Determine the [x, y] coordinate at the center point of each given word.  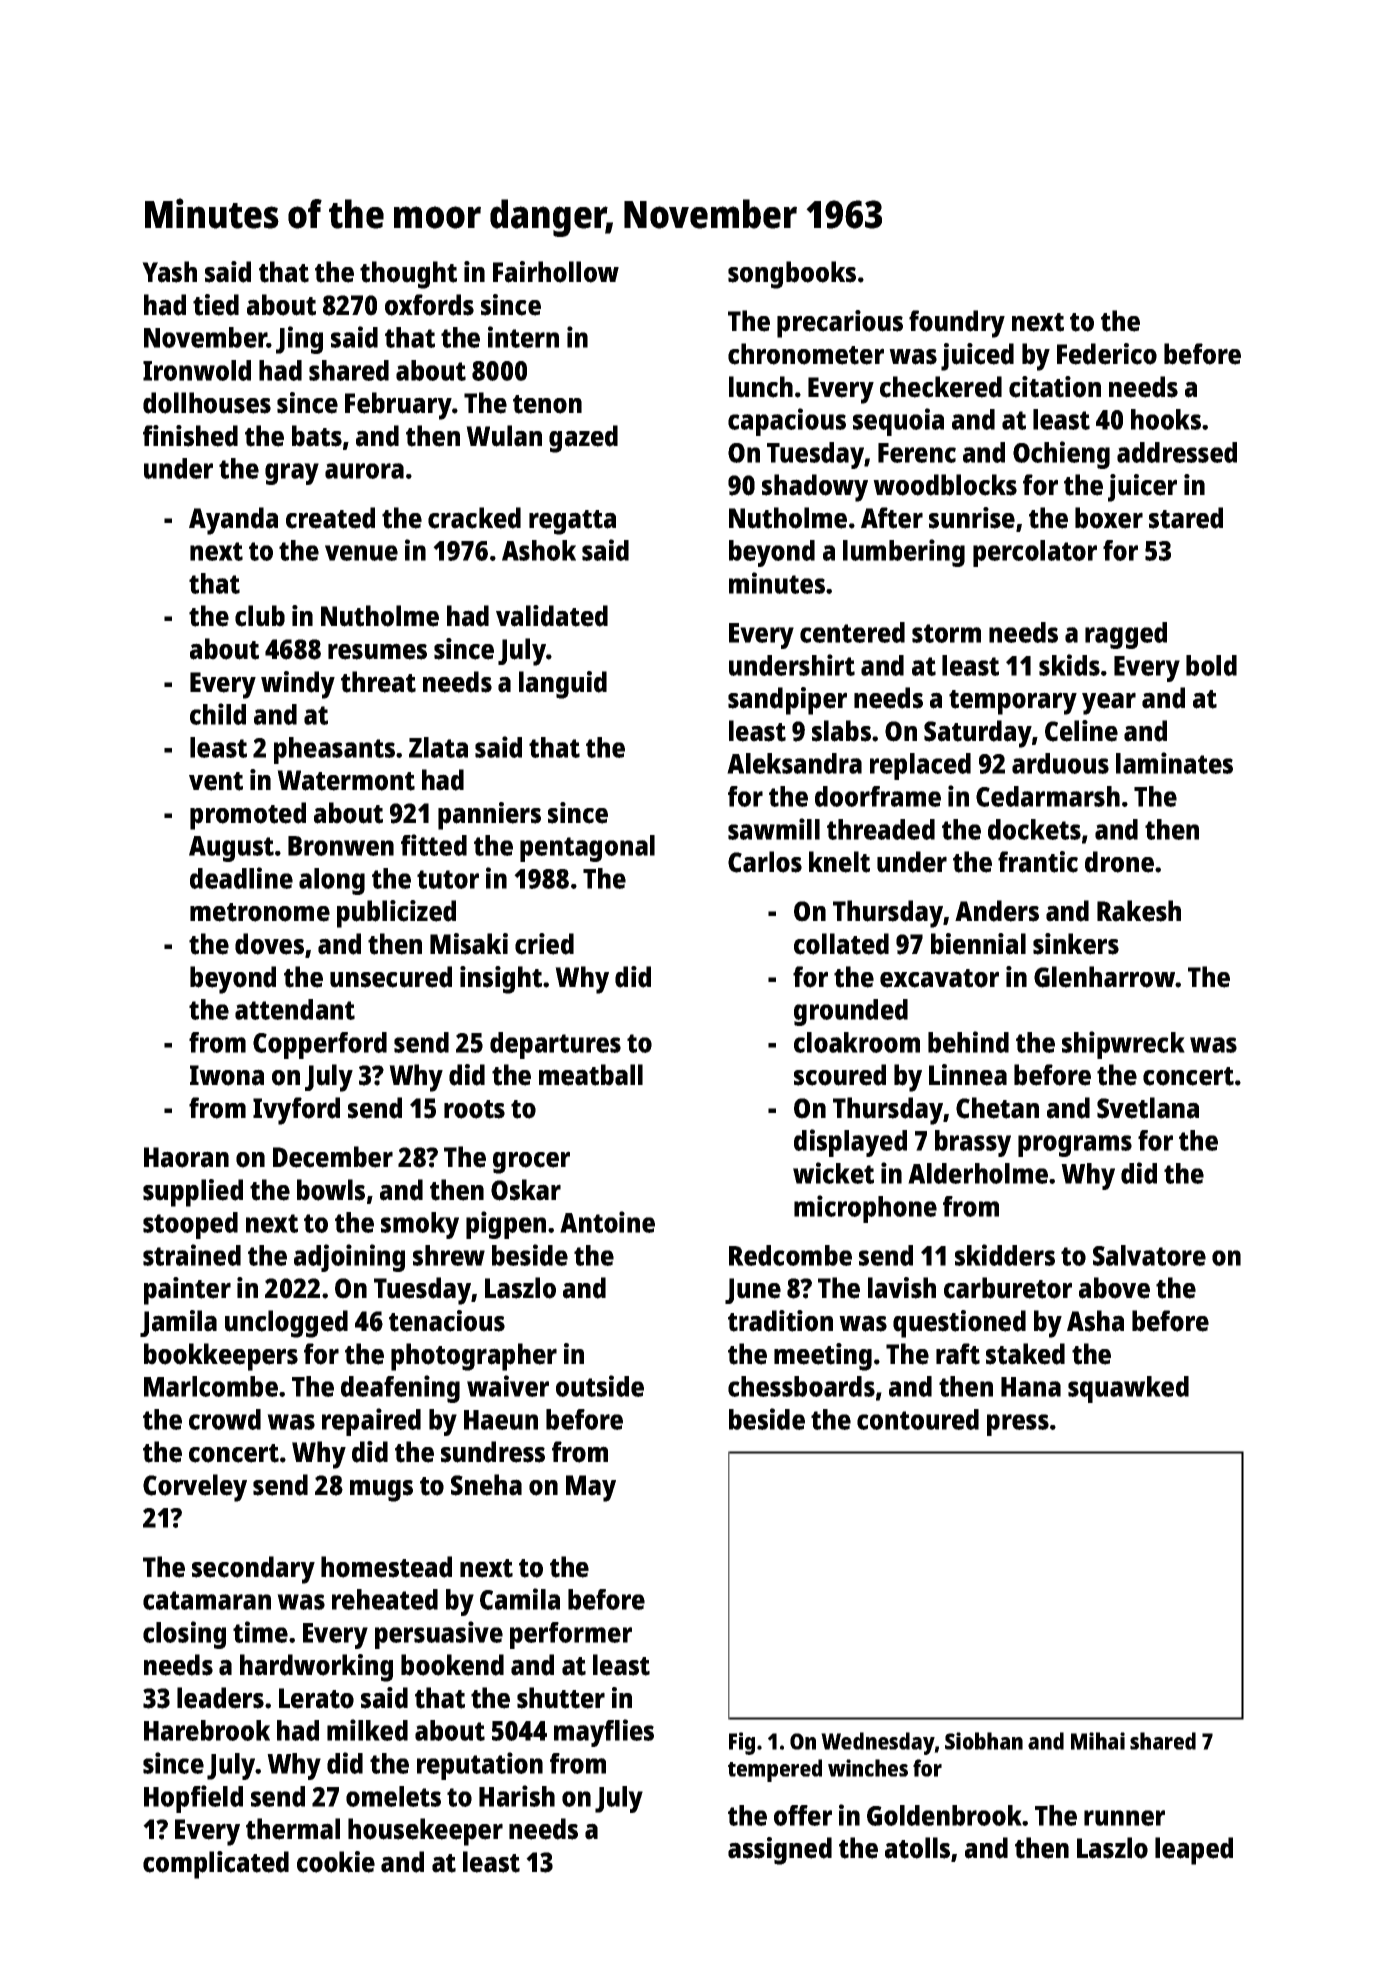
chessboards [801, 1386]
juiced [977, 357]
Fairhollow [556, 272]
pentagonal [587, 848]
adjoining [349, 1258]
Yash [169, 272]
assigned [780, 1851]
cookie [336, 1862]
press [1018, 1425]
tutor [448, 879]
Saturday [978, 734]
